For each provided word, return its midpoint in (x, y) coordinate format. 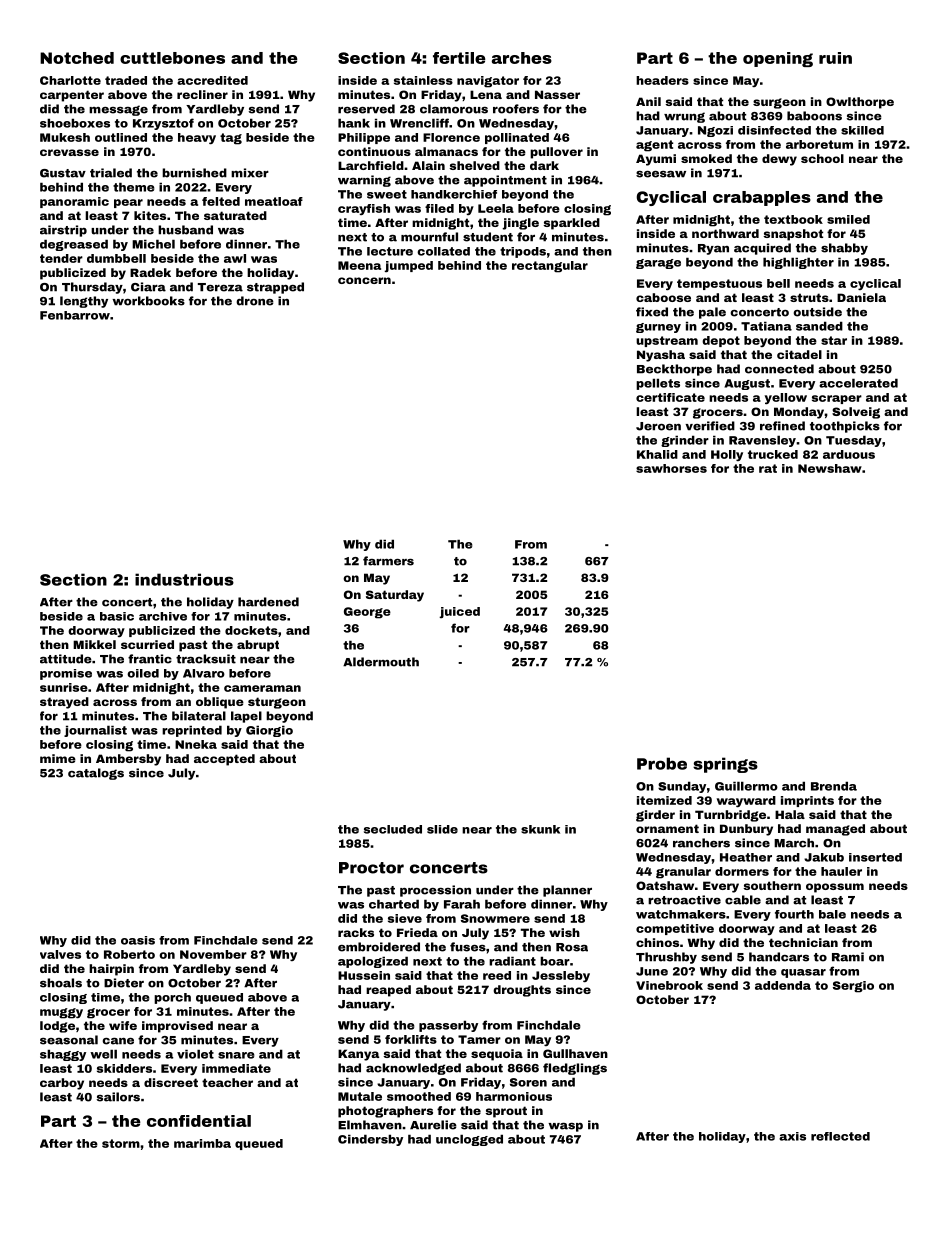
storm (121, 1143)
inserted (875, 857)
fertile (459, 58)
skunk (540, 829)
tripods (523, 252)
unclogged (469, 1140)
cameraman (262, 688)
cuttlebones (172, 58)
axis (792, 1136)
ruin (835, 58)
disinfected (774, 130)
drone (255, 301)
